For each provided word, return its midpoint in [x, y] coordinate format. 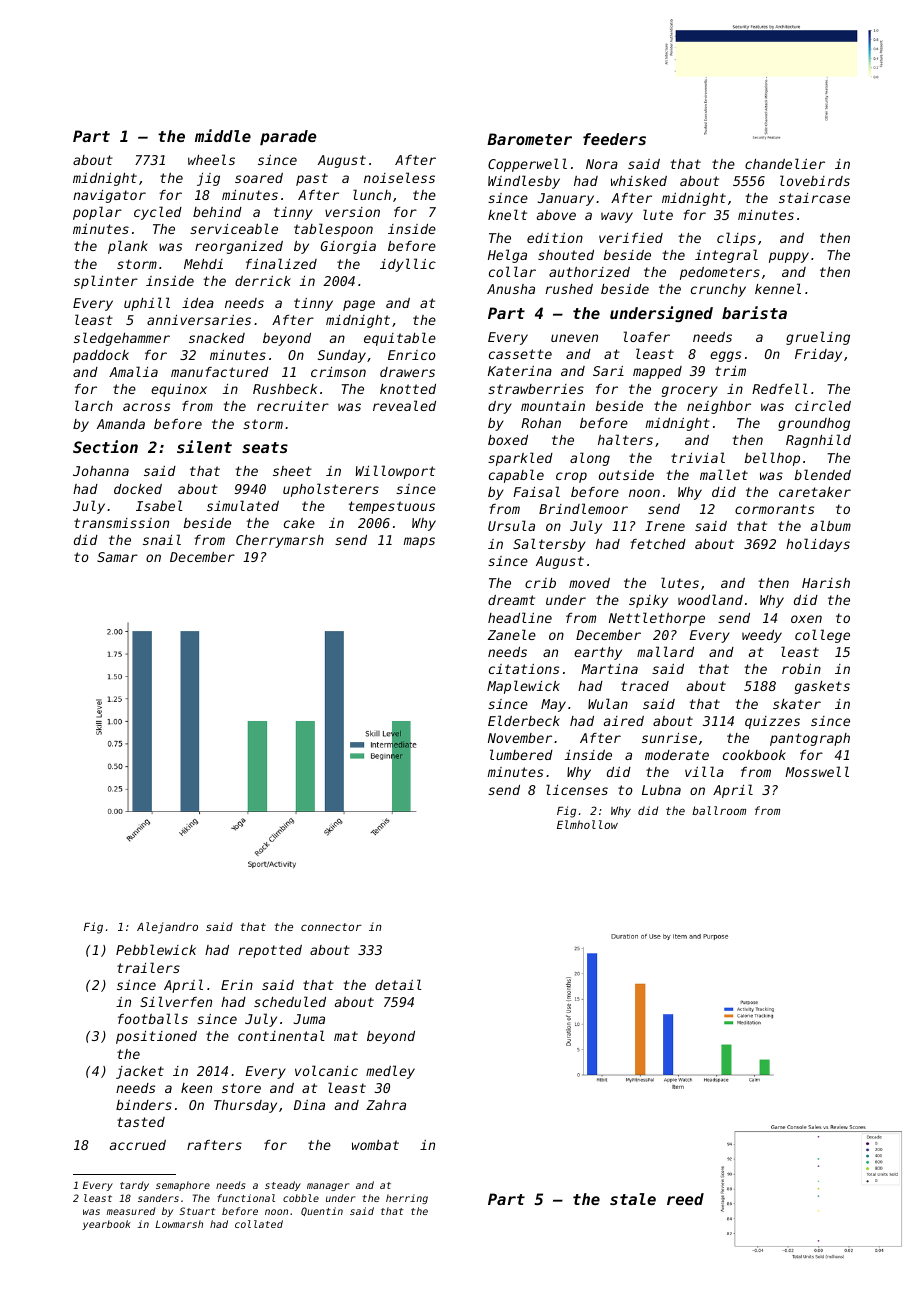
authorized [589, 272]
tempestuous [392, 507]
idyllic [408, 265]
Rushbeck [285, 389]
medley [390, 1072]
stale [633, 1199]
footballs [153, 1018]
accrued [138, 1145]
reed [685, 1199]
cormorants [774, 509]
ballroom [719, 810]
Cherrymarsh [280, 541]
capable [516, 476]
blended [822, 474]
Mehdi [203, 264]
